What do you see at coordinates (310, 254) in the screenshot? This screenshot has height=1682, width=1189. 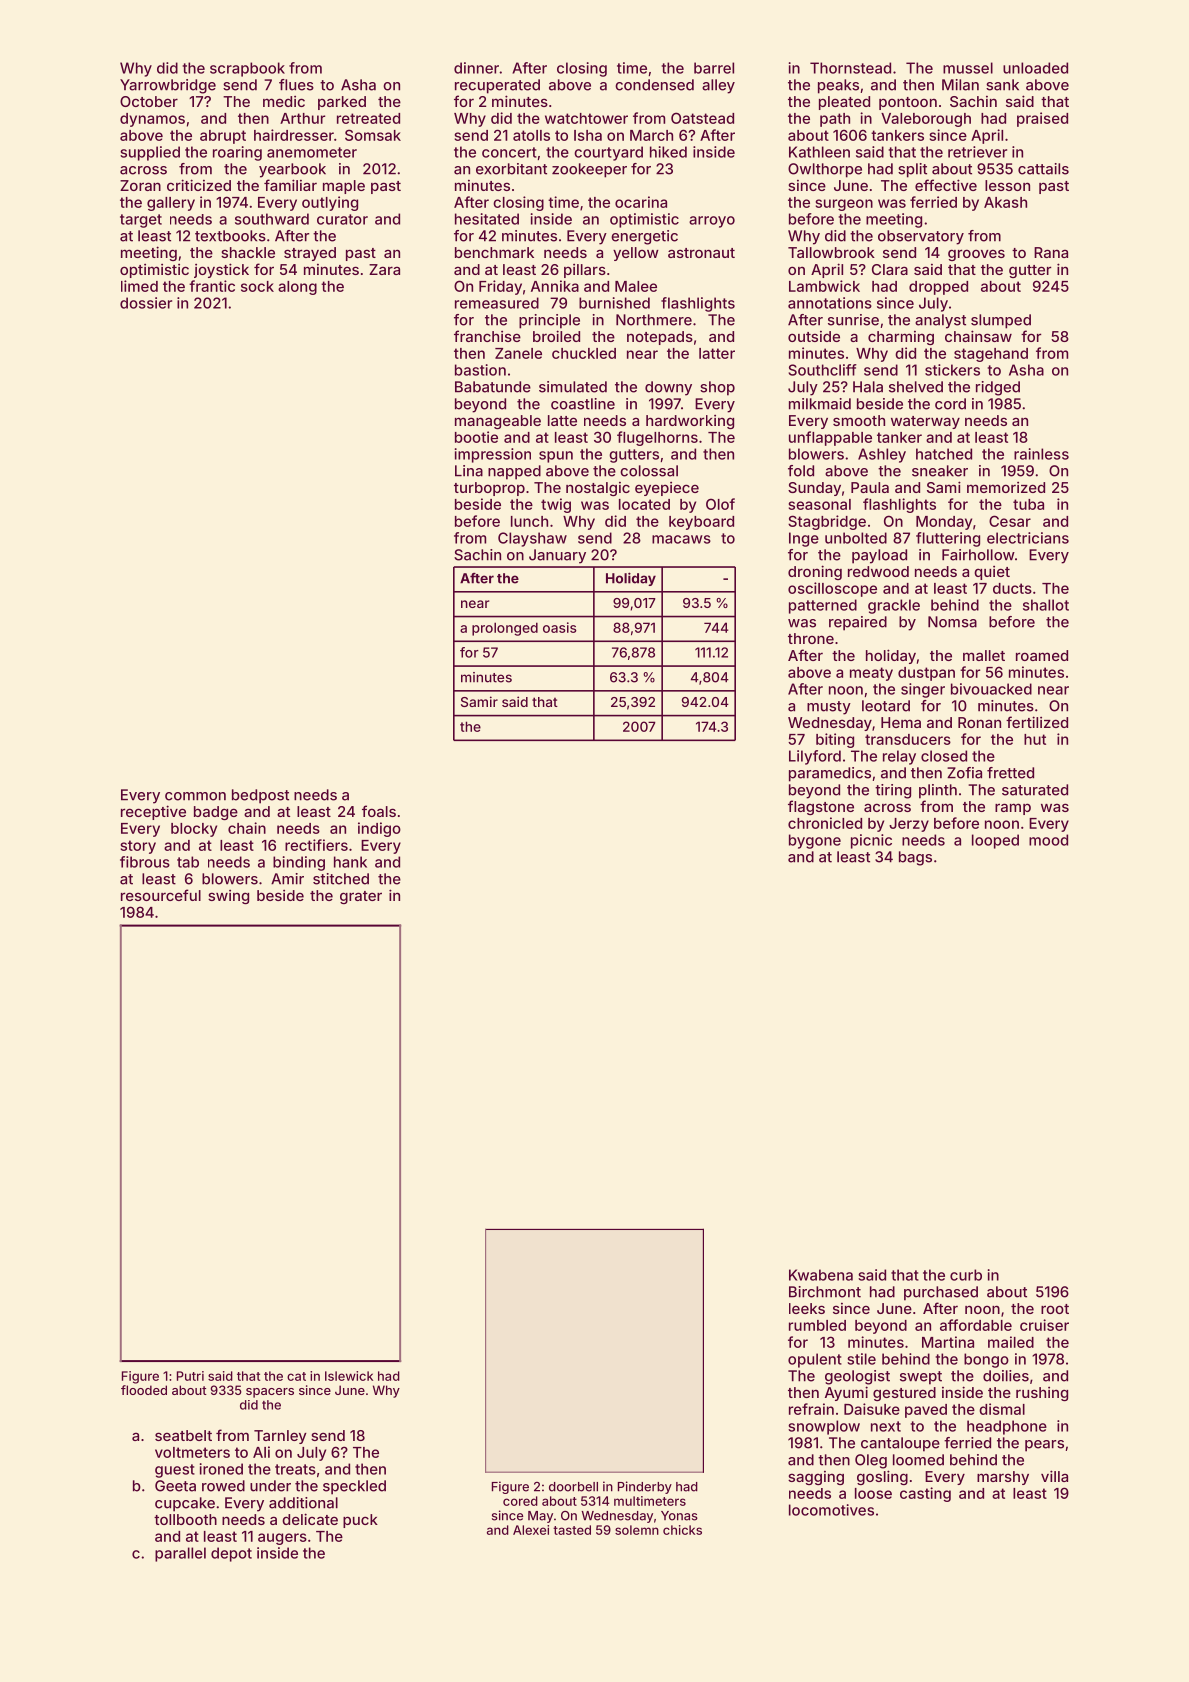 I see `strayed` at bounding box center [310, 254].
